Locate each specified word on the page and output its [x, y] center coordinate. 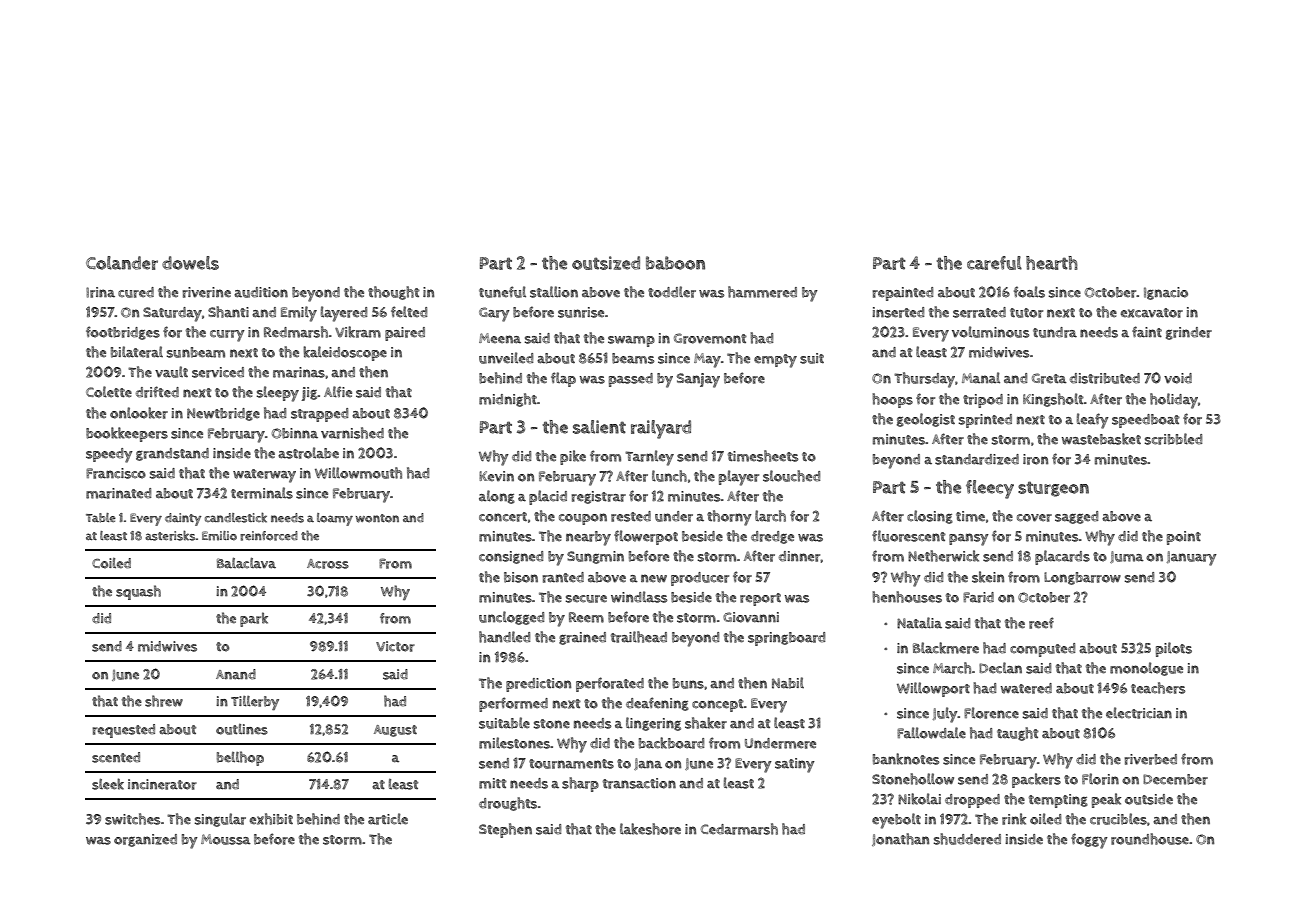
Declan [1000, 668]
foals [1029, 292]
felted [409, 312]
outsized [606, 263]
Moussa [226, 839]
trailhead [639, 637]
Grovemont [710, 338]
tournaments [571, 764]
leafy [1092, 421]
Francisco [116, 473]
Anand [236, 674]
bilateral [137, 352]
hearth [1052, 263]
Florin [1100, 779]
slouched [791, 476]
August [395, 731]
